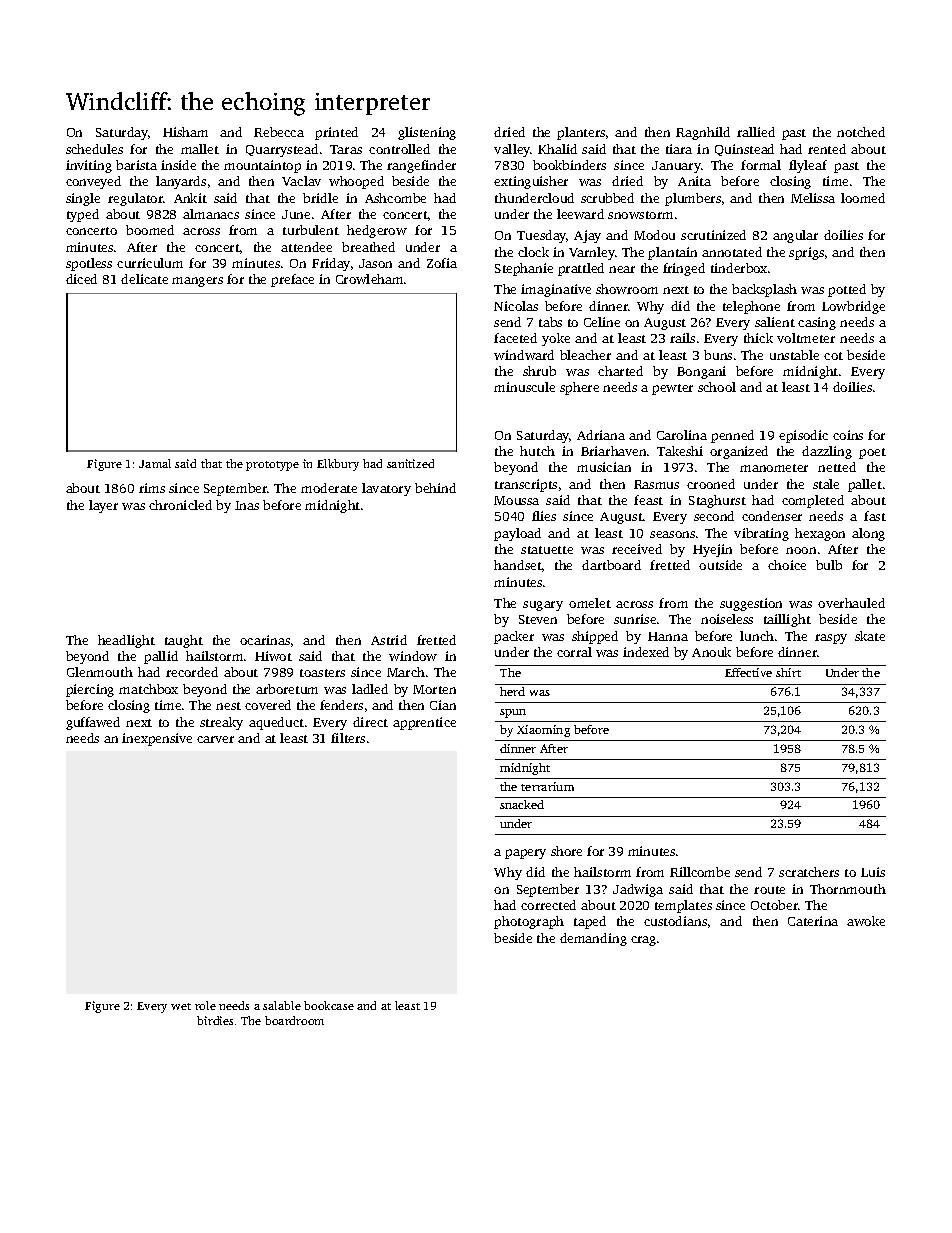 This page has width=952, height=1233. What do you see at coordinates (94, 149) in the page?
I see `schedules` at bounding box center [94, 149].
